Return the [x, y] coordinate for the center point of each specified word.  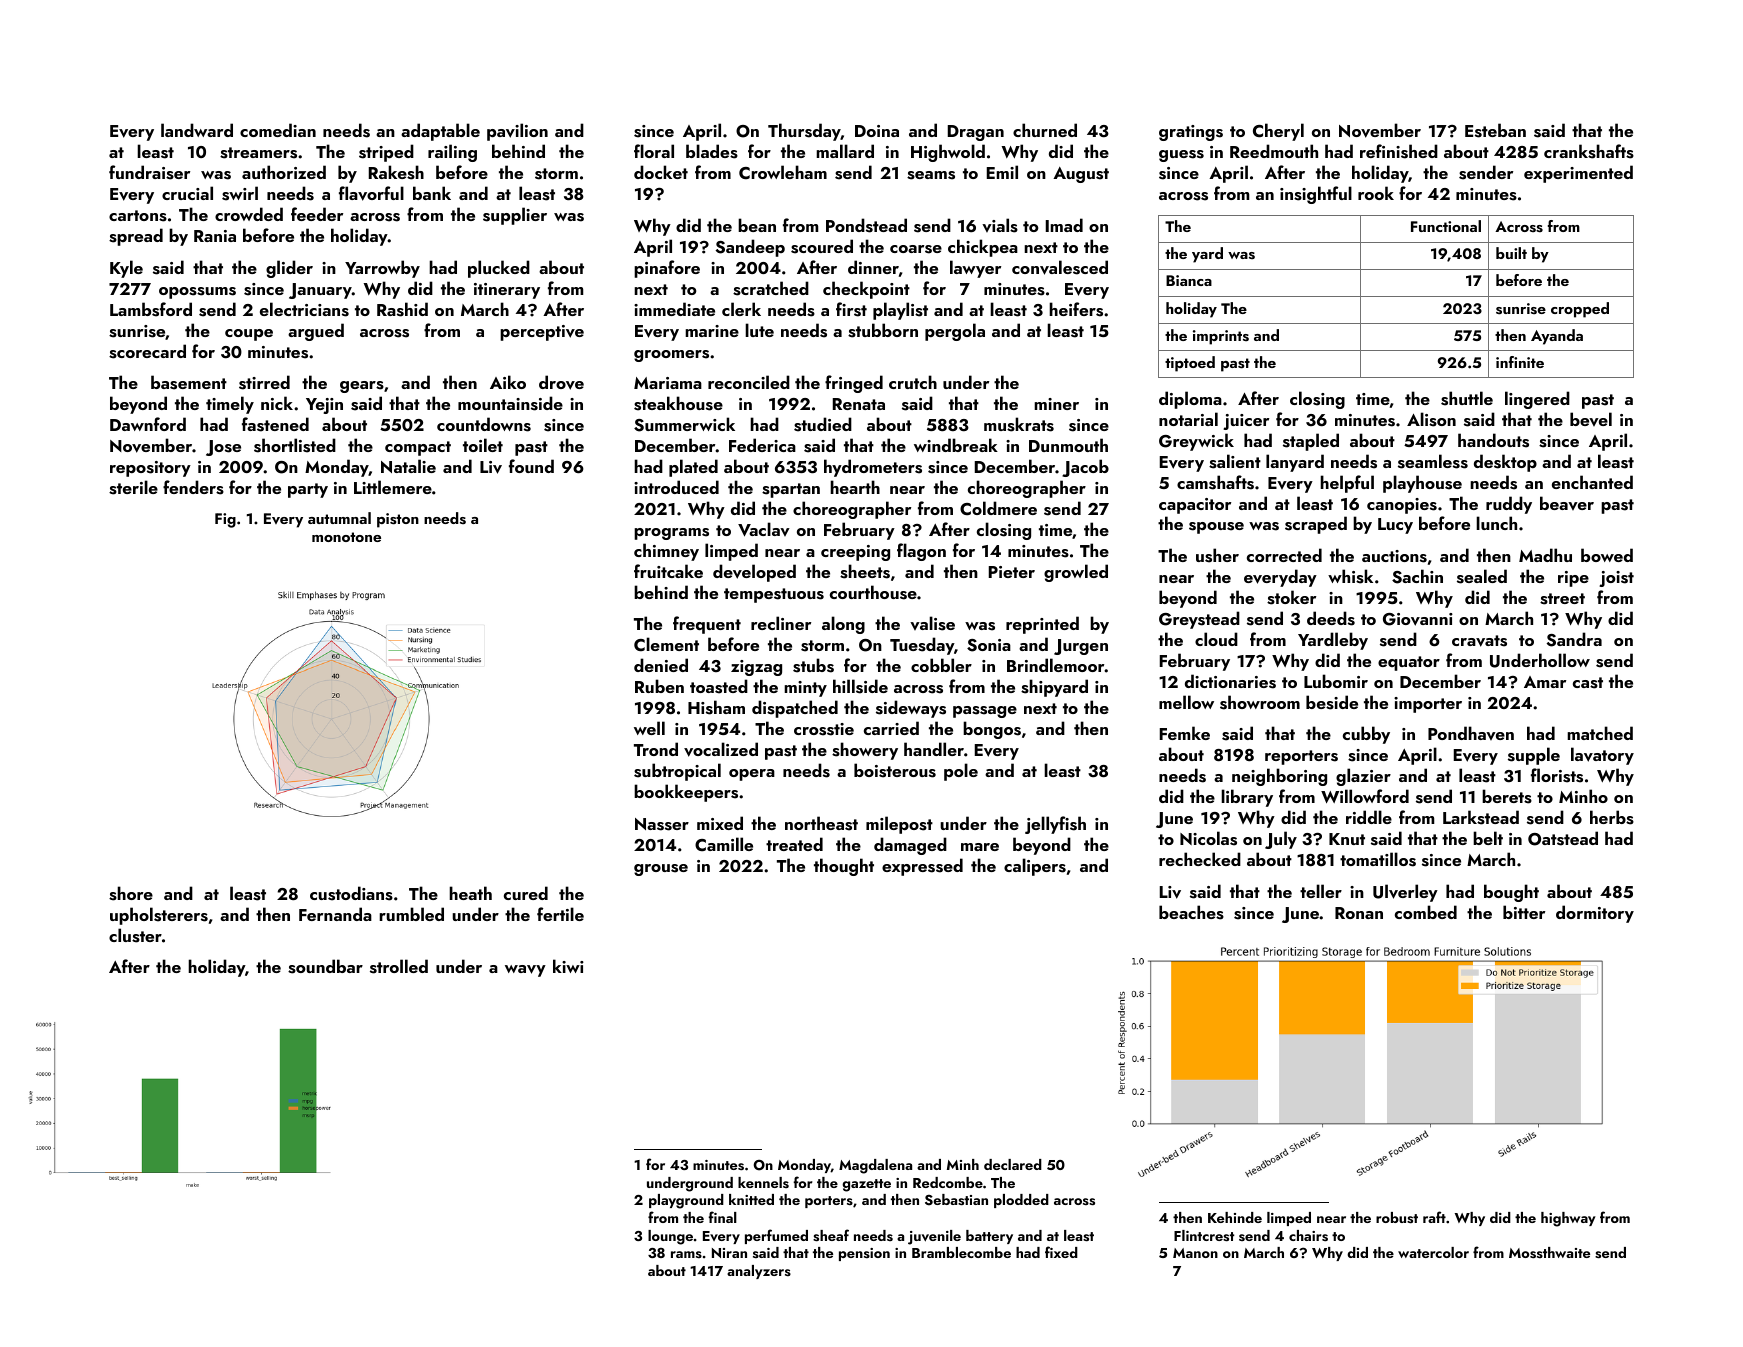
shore [131, 893]
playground [686, 1201]
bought [1511, 893]
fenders [193, 487]
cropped [1580, 310]
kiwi [568, 966]
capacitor [1195, 506]
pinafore [667, 269]
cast [1588, 683]
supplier [515, 216]
